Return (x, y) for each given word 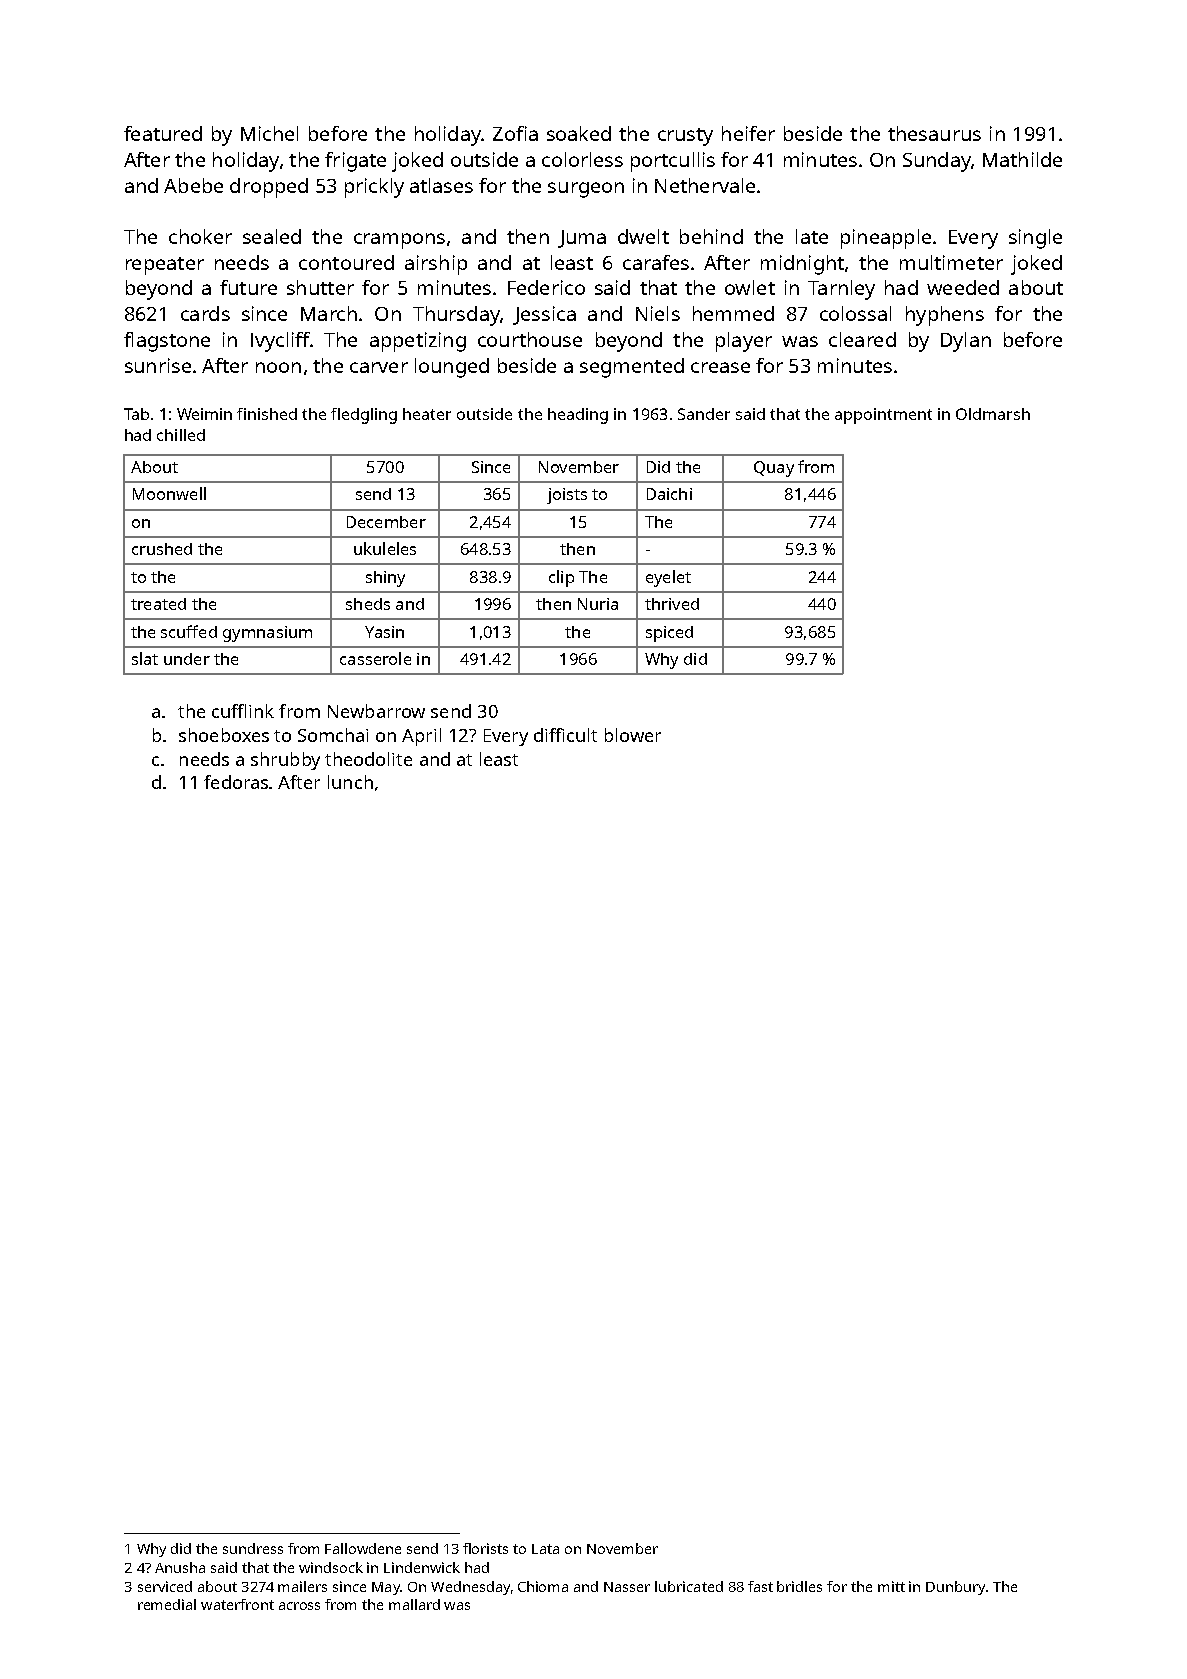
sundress (253, 1548)
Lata (545, 1549)
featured (163, 133)
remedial (167, 1604)
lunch (350, 782)
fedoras (237, 782)
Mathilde (1022, 159)
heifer (748, 133)
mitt (891, 1586)
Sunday (937, 162)
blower (633, 735)
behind (711, 236)
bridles (799, 1586)
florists (485, 1548)
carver (379, 367)
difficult (565, 735)
